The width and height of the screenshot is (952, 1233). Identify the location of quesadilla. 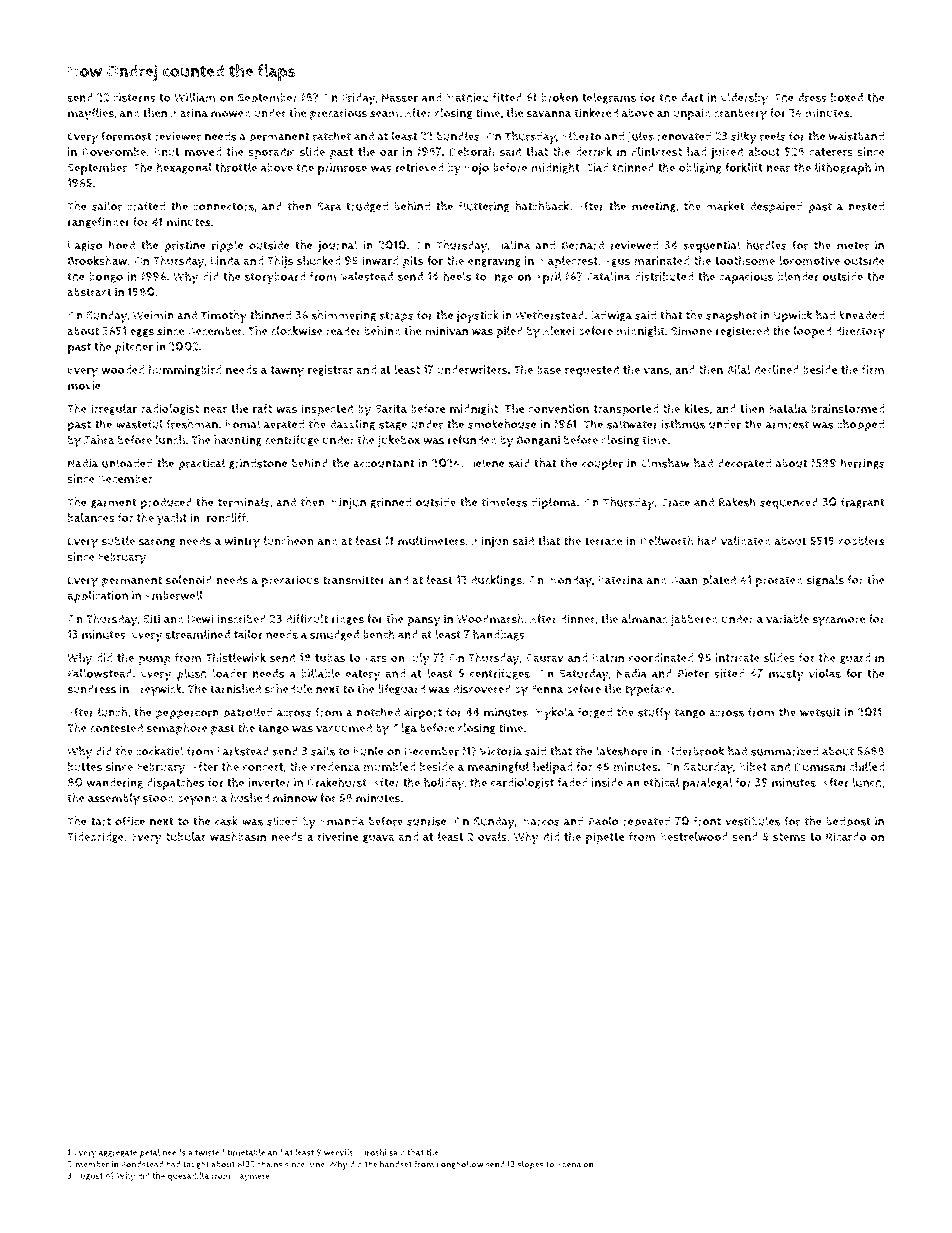
(188, 1176).
